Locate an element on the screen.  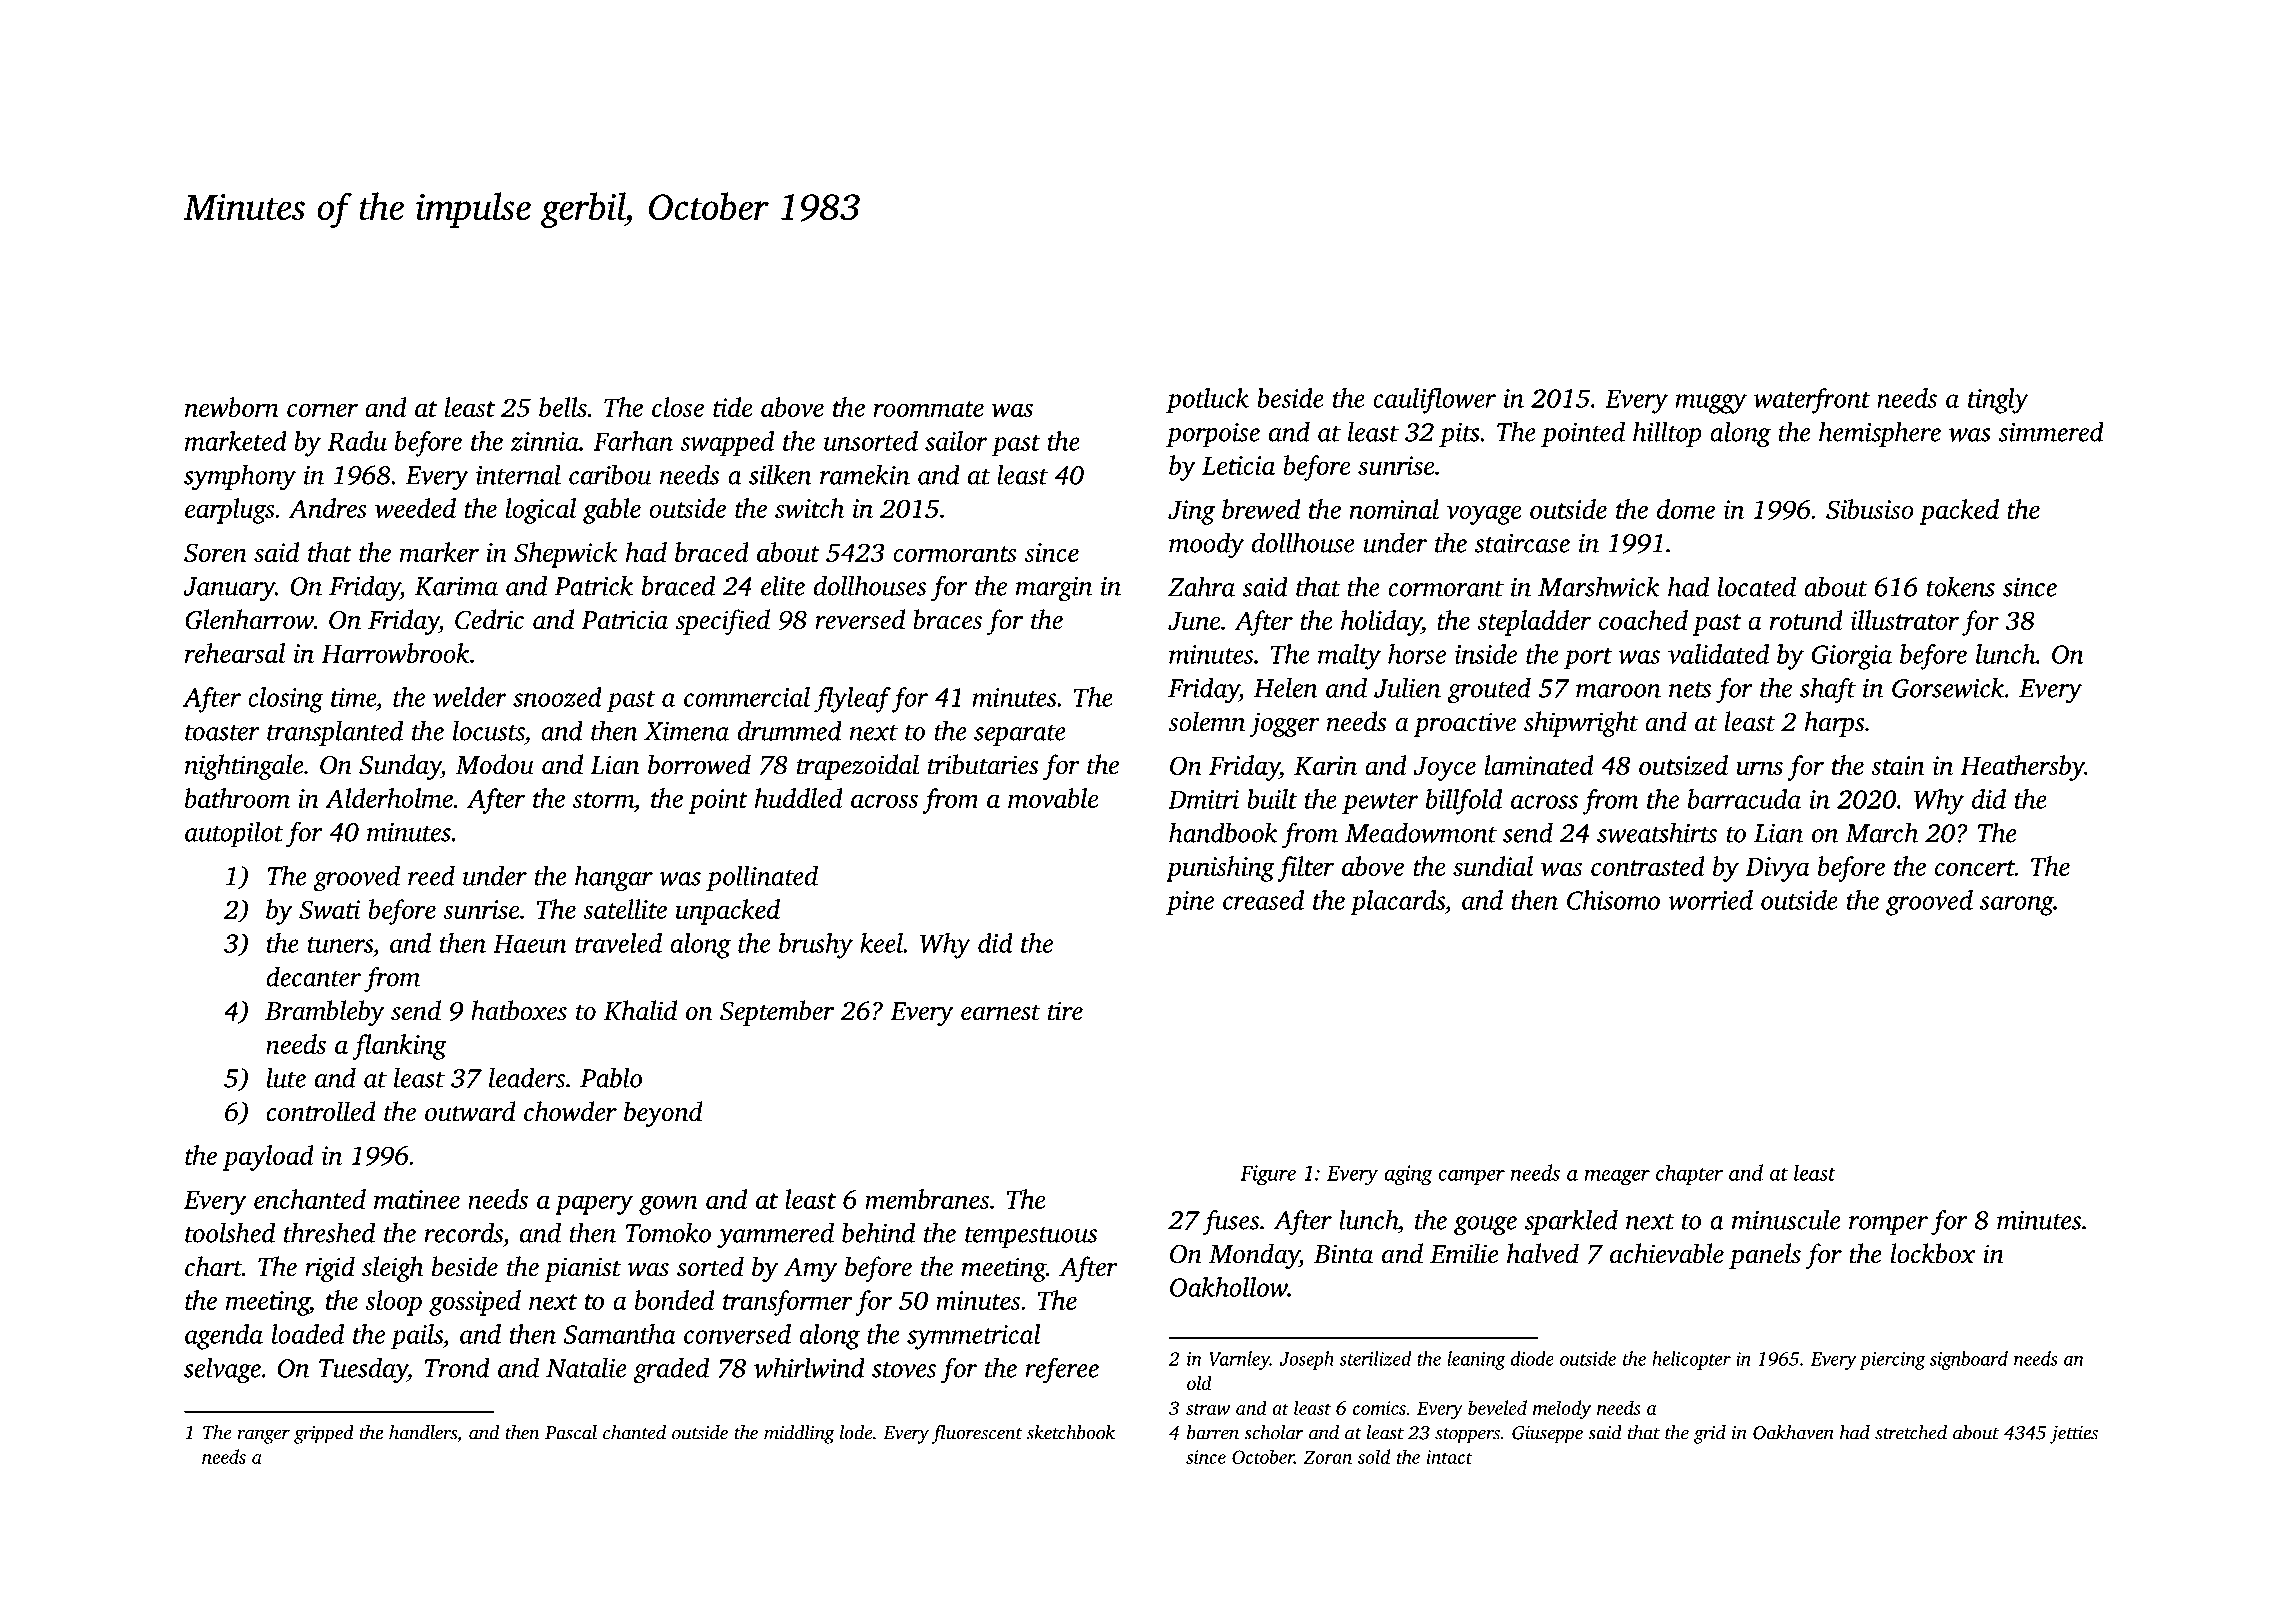
chapter is located at coordinates (1689, 1174).
